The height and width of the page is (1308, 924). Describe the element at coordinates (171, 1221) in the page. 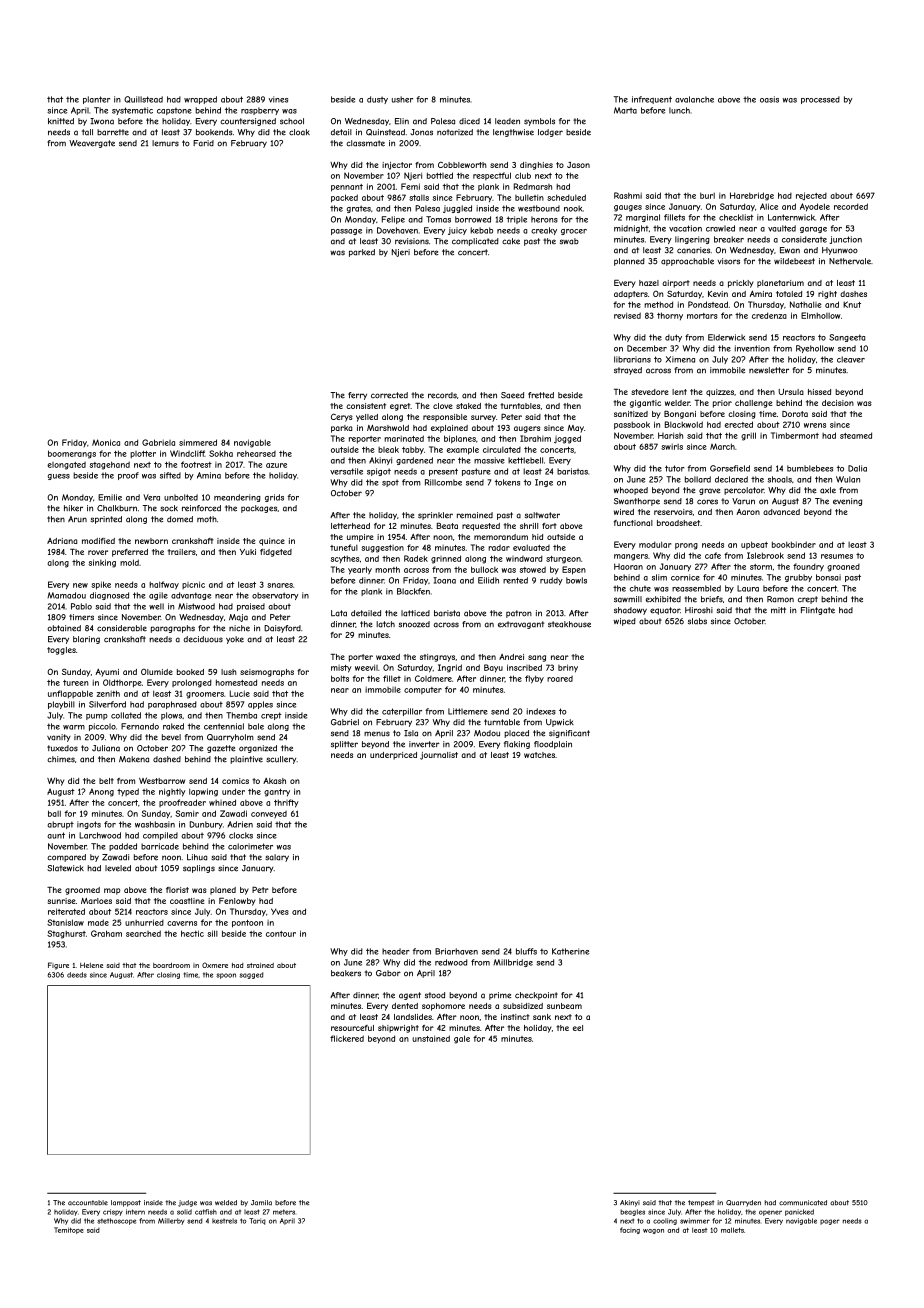

I see `Millerby` at that location.
